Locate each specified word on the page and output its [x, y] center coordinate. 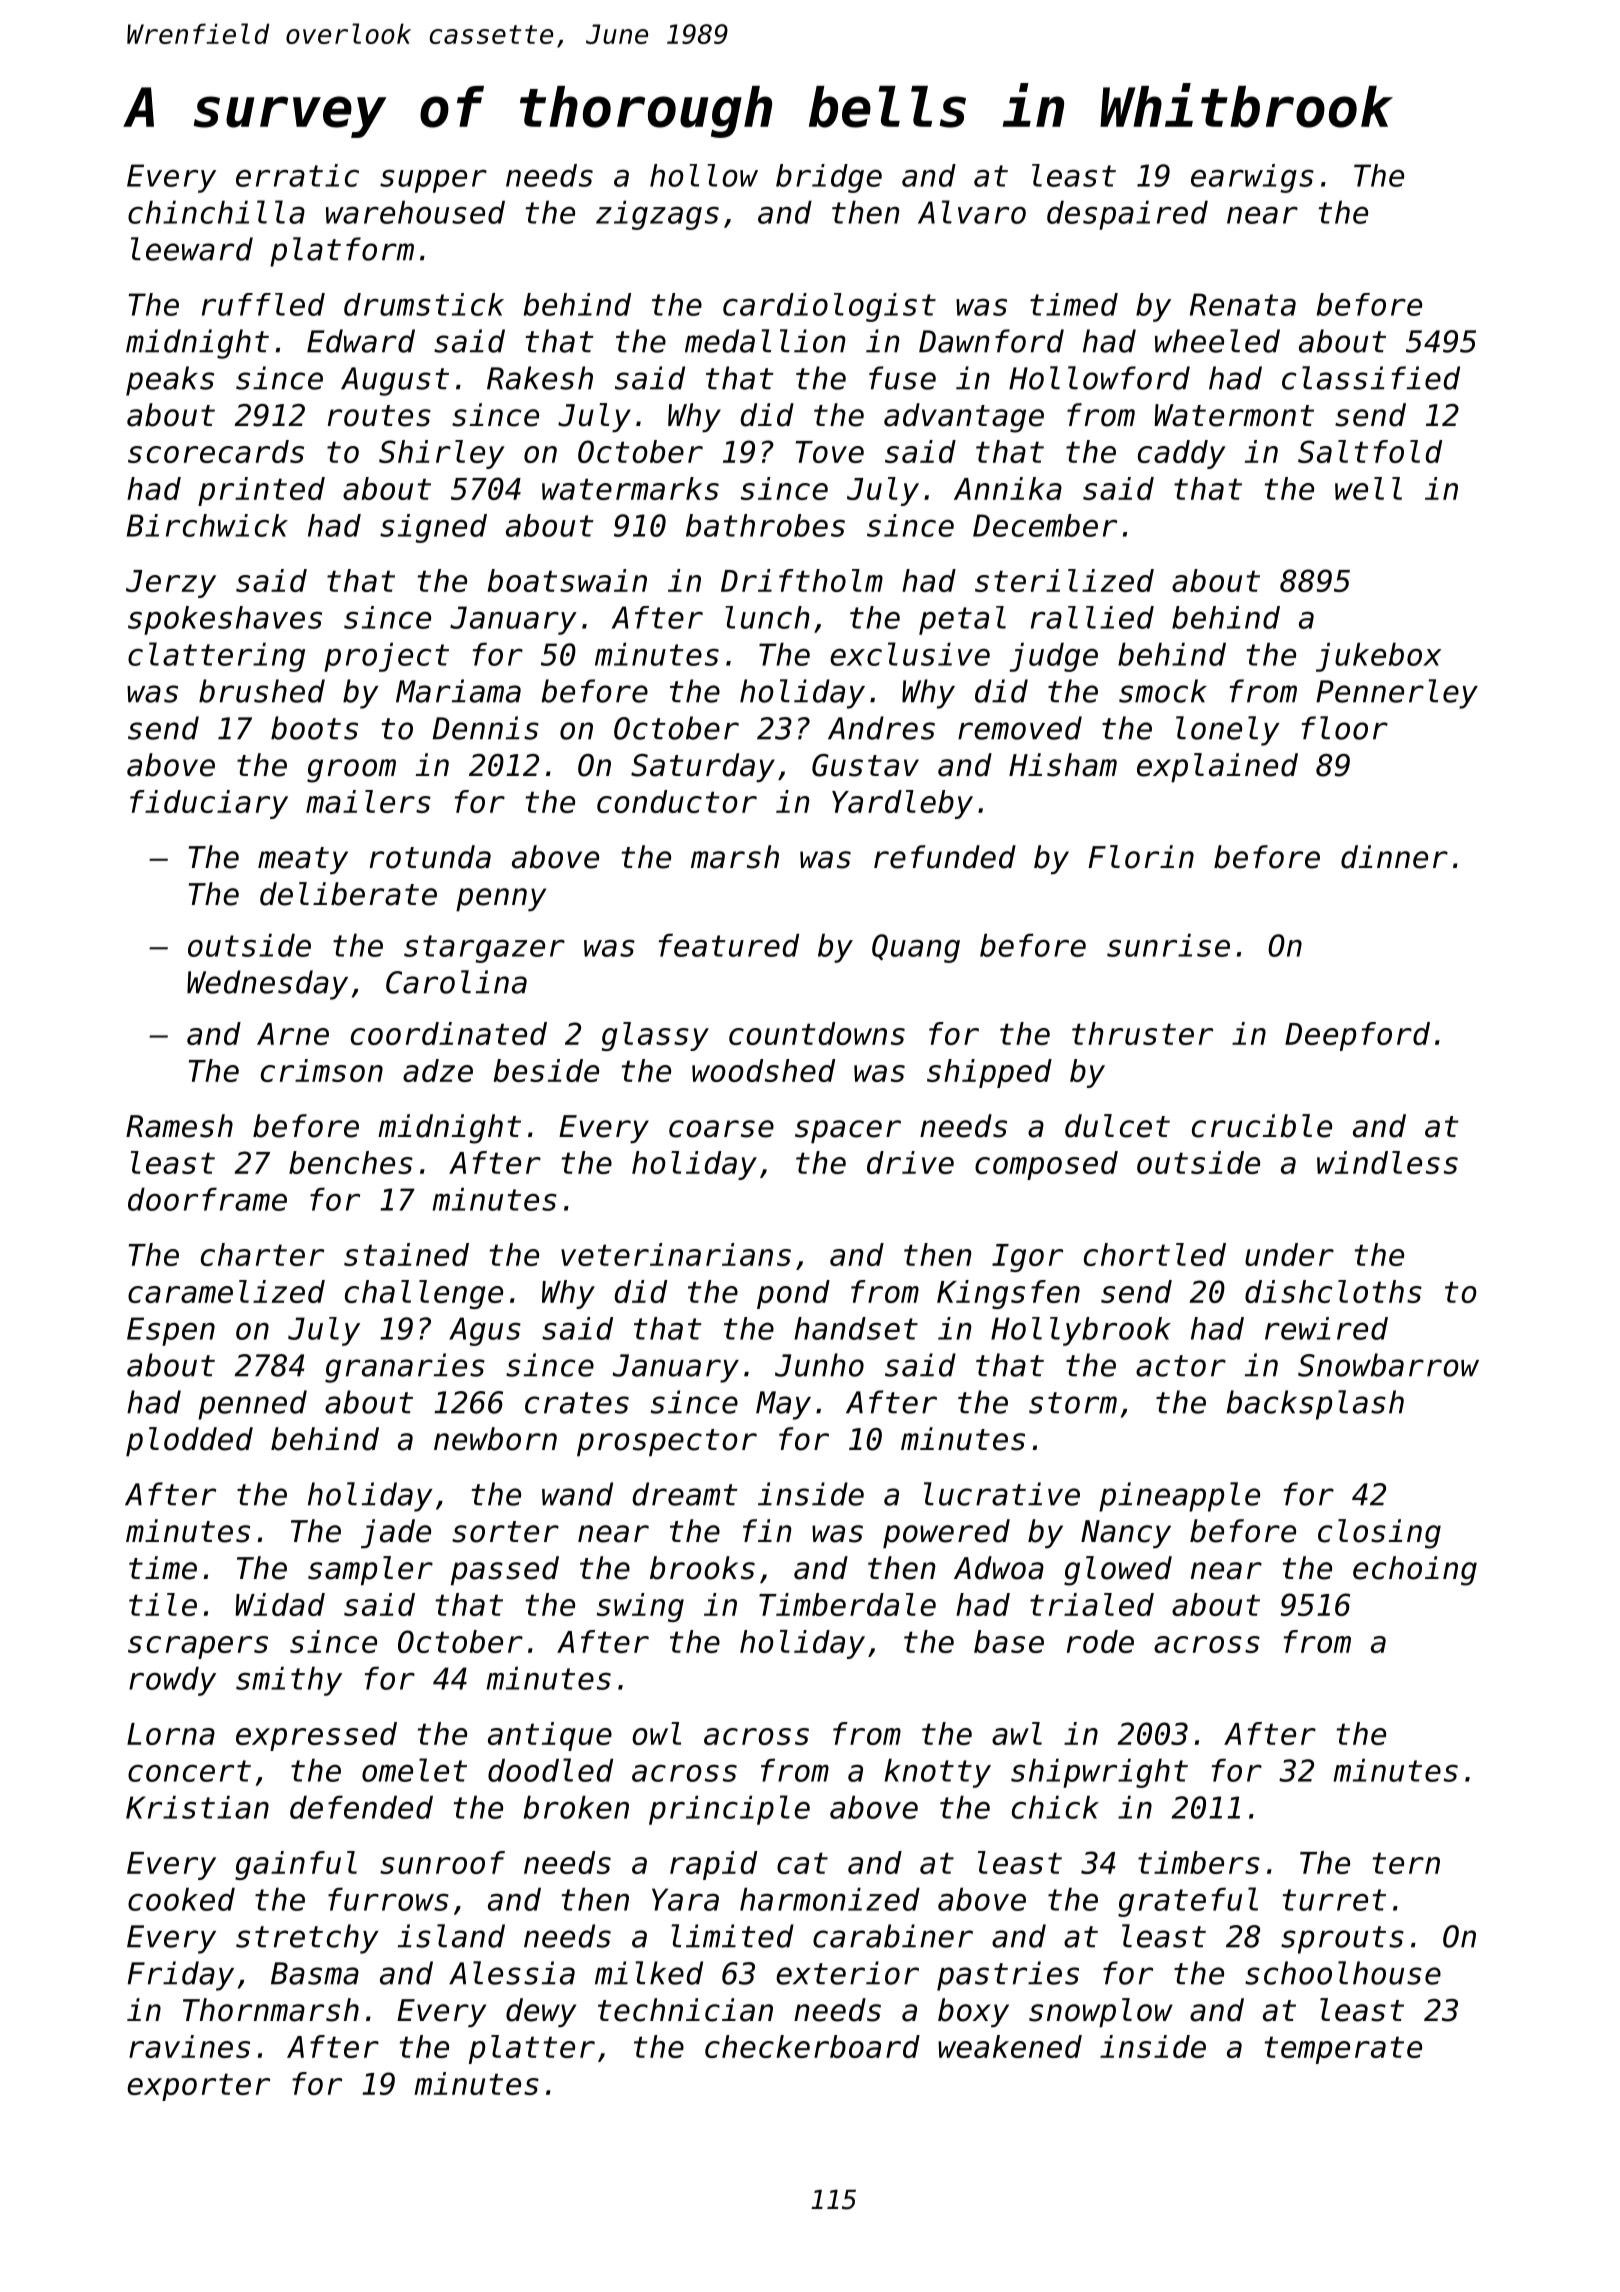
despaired [1127, 215]
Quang [916, 948]
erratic [297, 175]
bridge [829, 178]
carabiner [893, 1936]
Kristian [197, 1807]
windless [1387, 1162]
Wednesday [267, 985]
